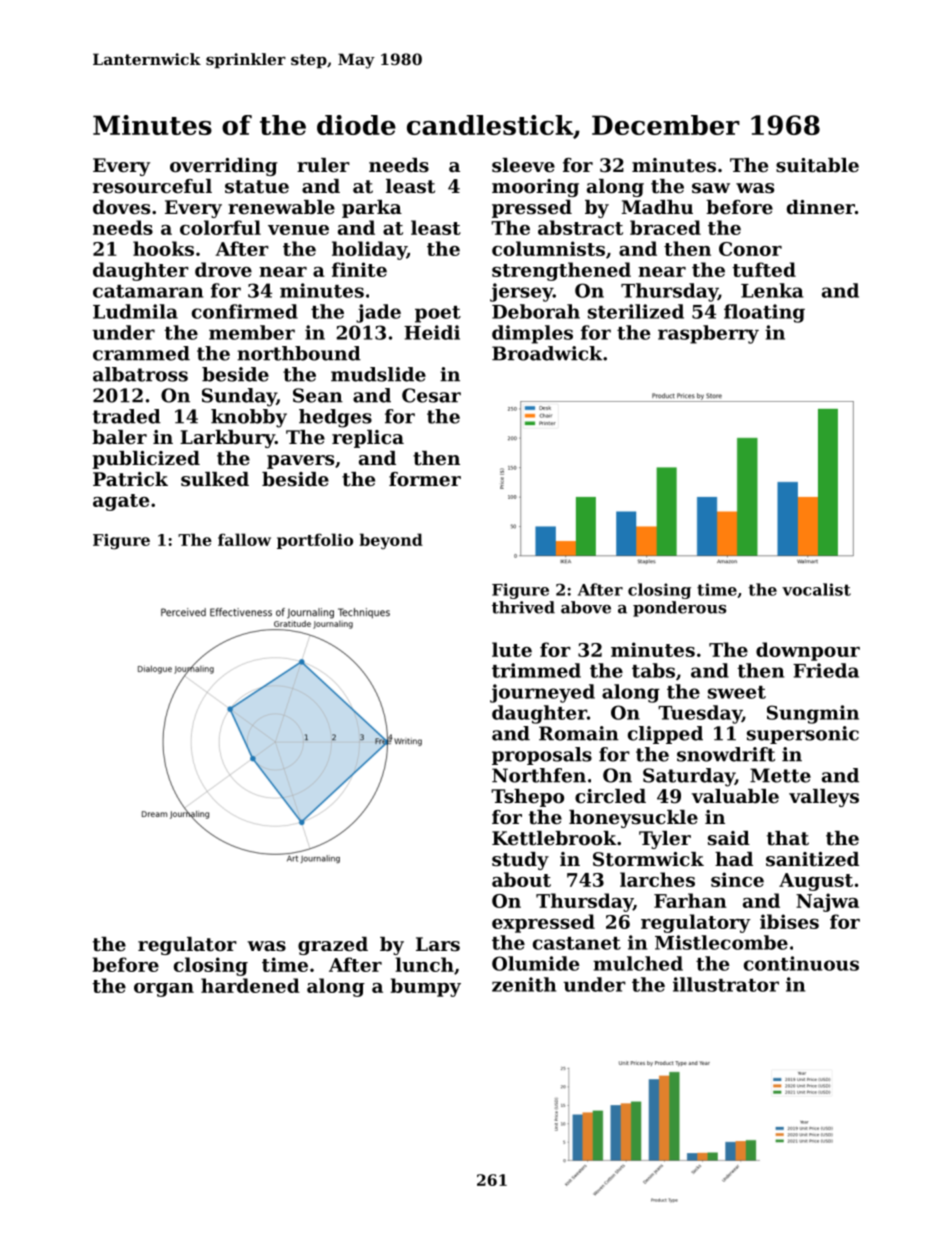  I want to click on former, so click(425, 479).
